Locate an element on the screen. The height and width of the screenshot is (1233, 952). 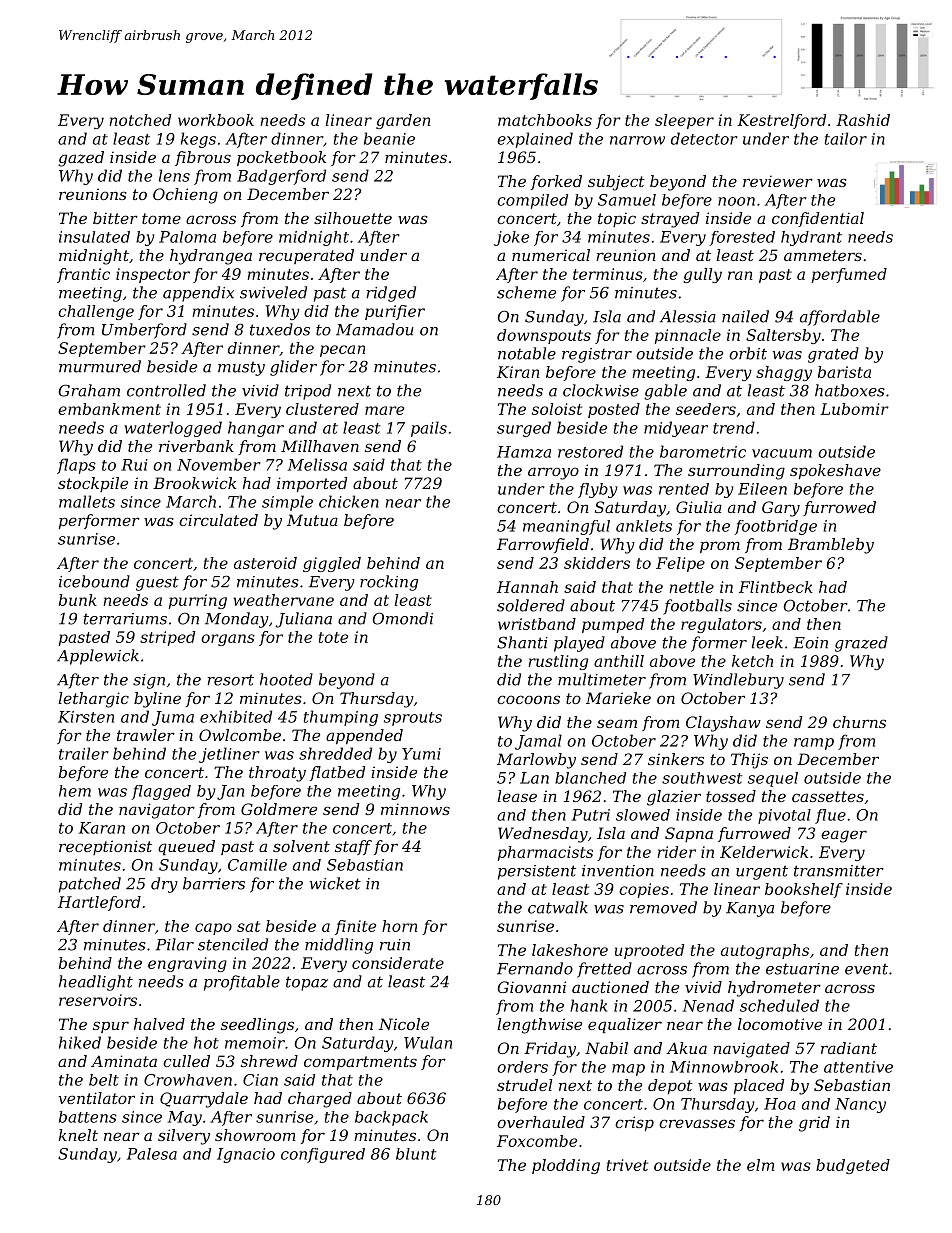
glazier is located at coordinates (674, 798).
